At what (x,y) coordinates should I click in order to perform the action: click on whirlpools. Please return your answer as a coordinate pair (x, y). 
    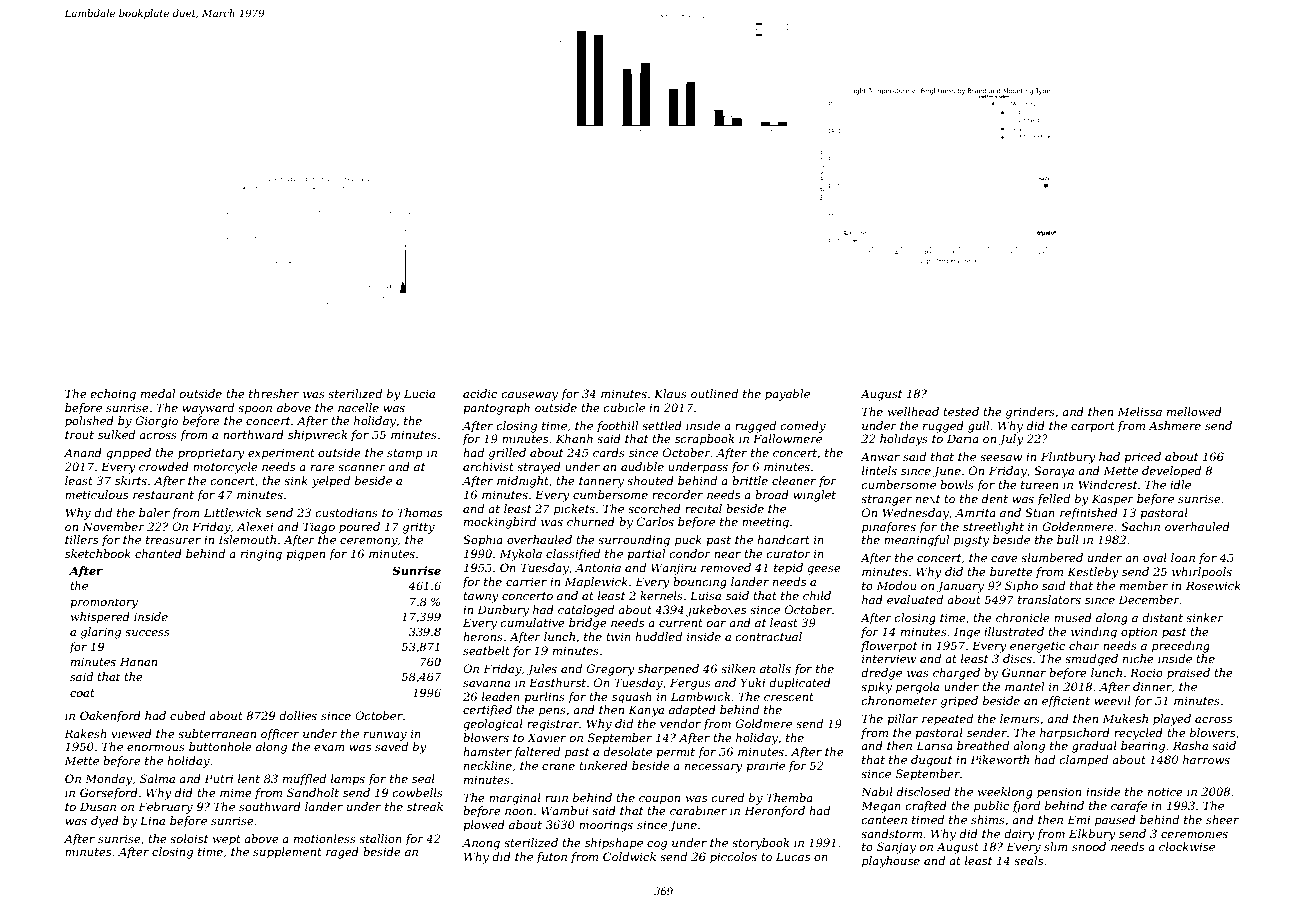
    Looking at the image, I should click on (1202, 573).
